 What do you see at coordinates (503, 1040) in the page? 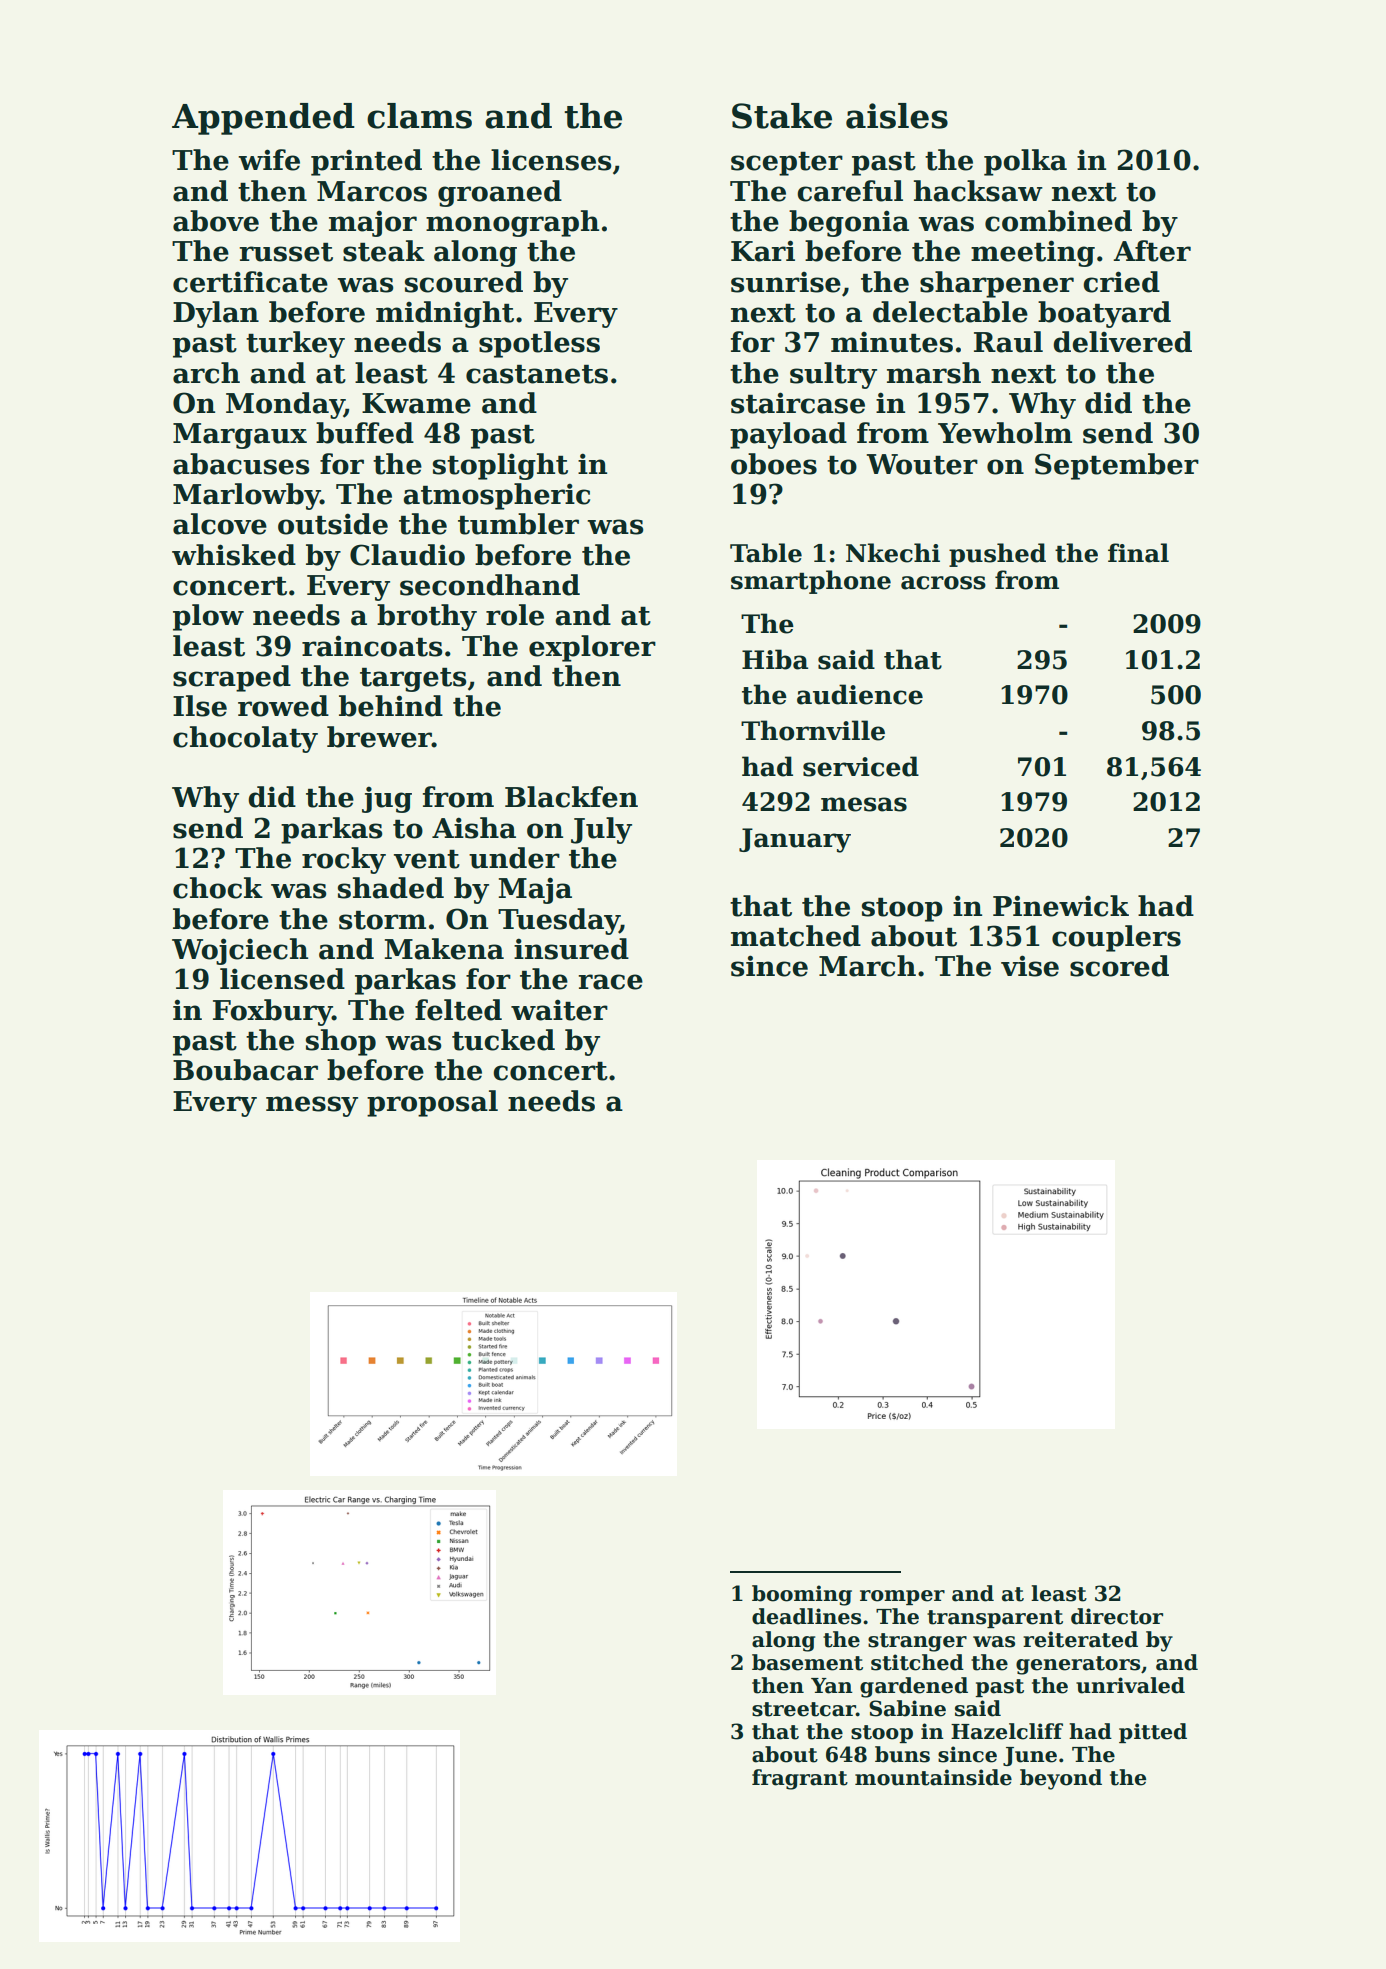
I see `tucked` at bounding box center [503, 1040].
